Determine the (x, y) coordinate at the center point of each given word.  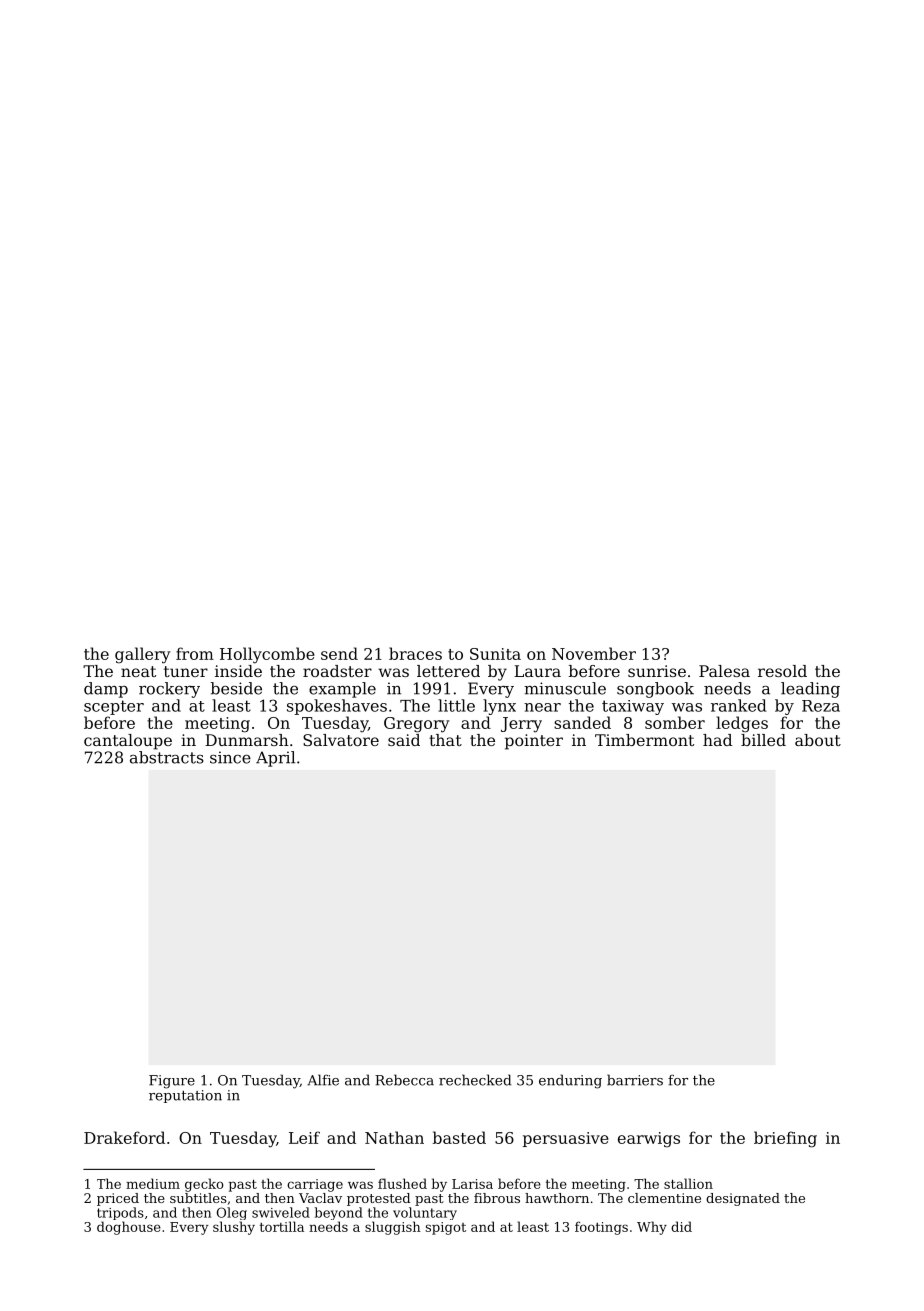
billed (763, 740)
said (404, 740)
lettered (448, 671)
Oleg (232, 1213)
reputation (185, 1096)
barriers (635, 1080)
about (818, 740)
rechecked (475, 1080)
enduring (570, 1081)
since (230, 757)
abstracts (167, 757)
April (275, 759)
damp (106, 690)
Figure (172, 1082)
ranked (739, 705)
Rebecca (404, 1080)
